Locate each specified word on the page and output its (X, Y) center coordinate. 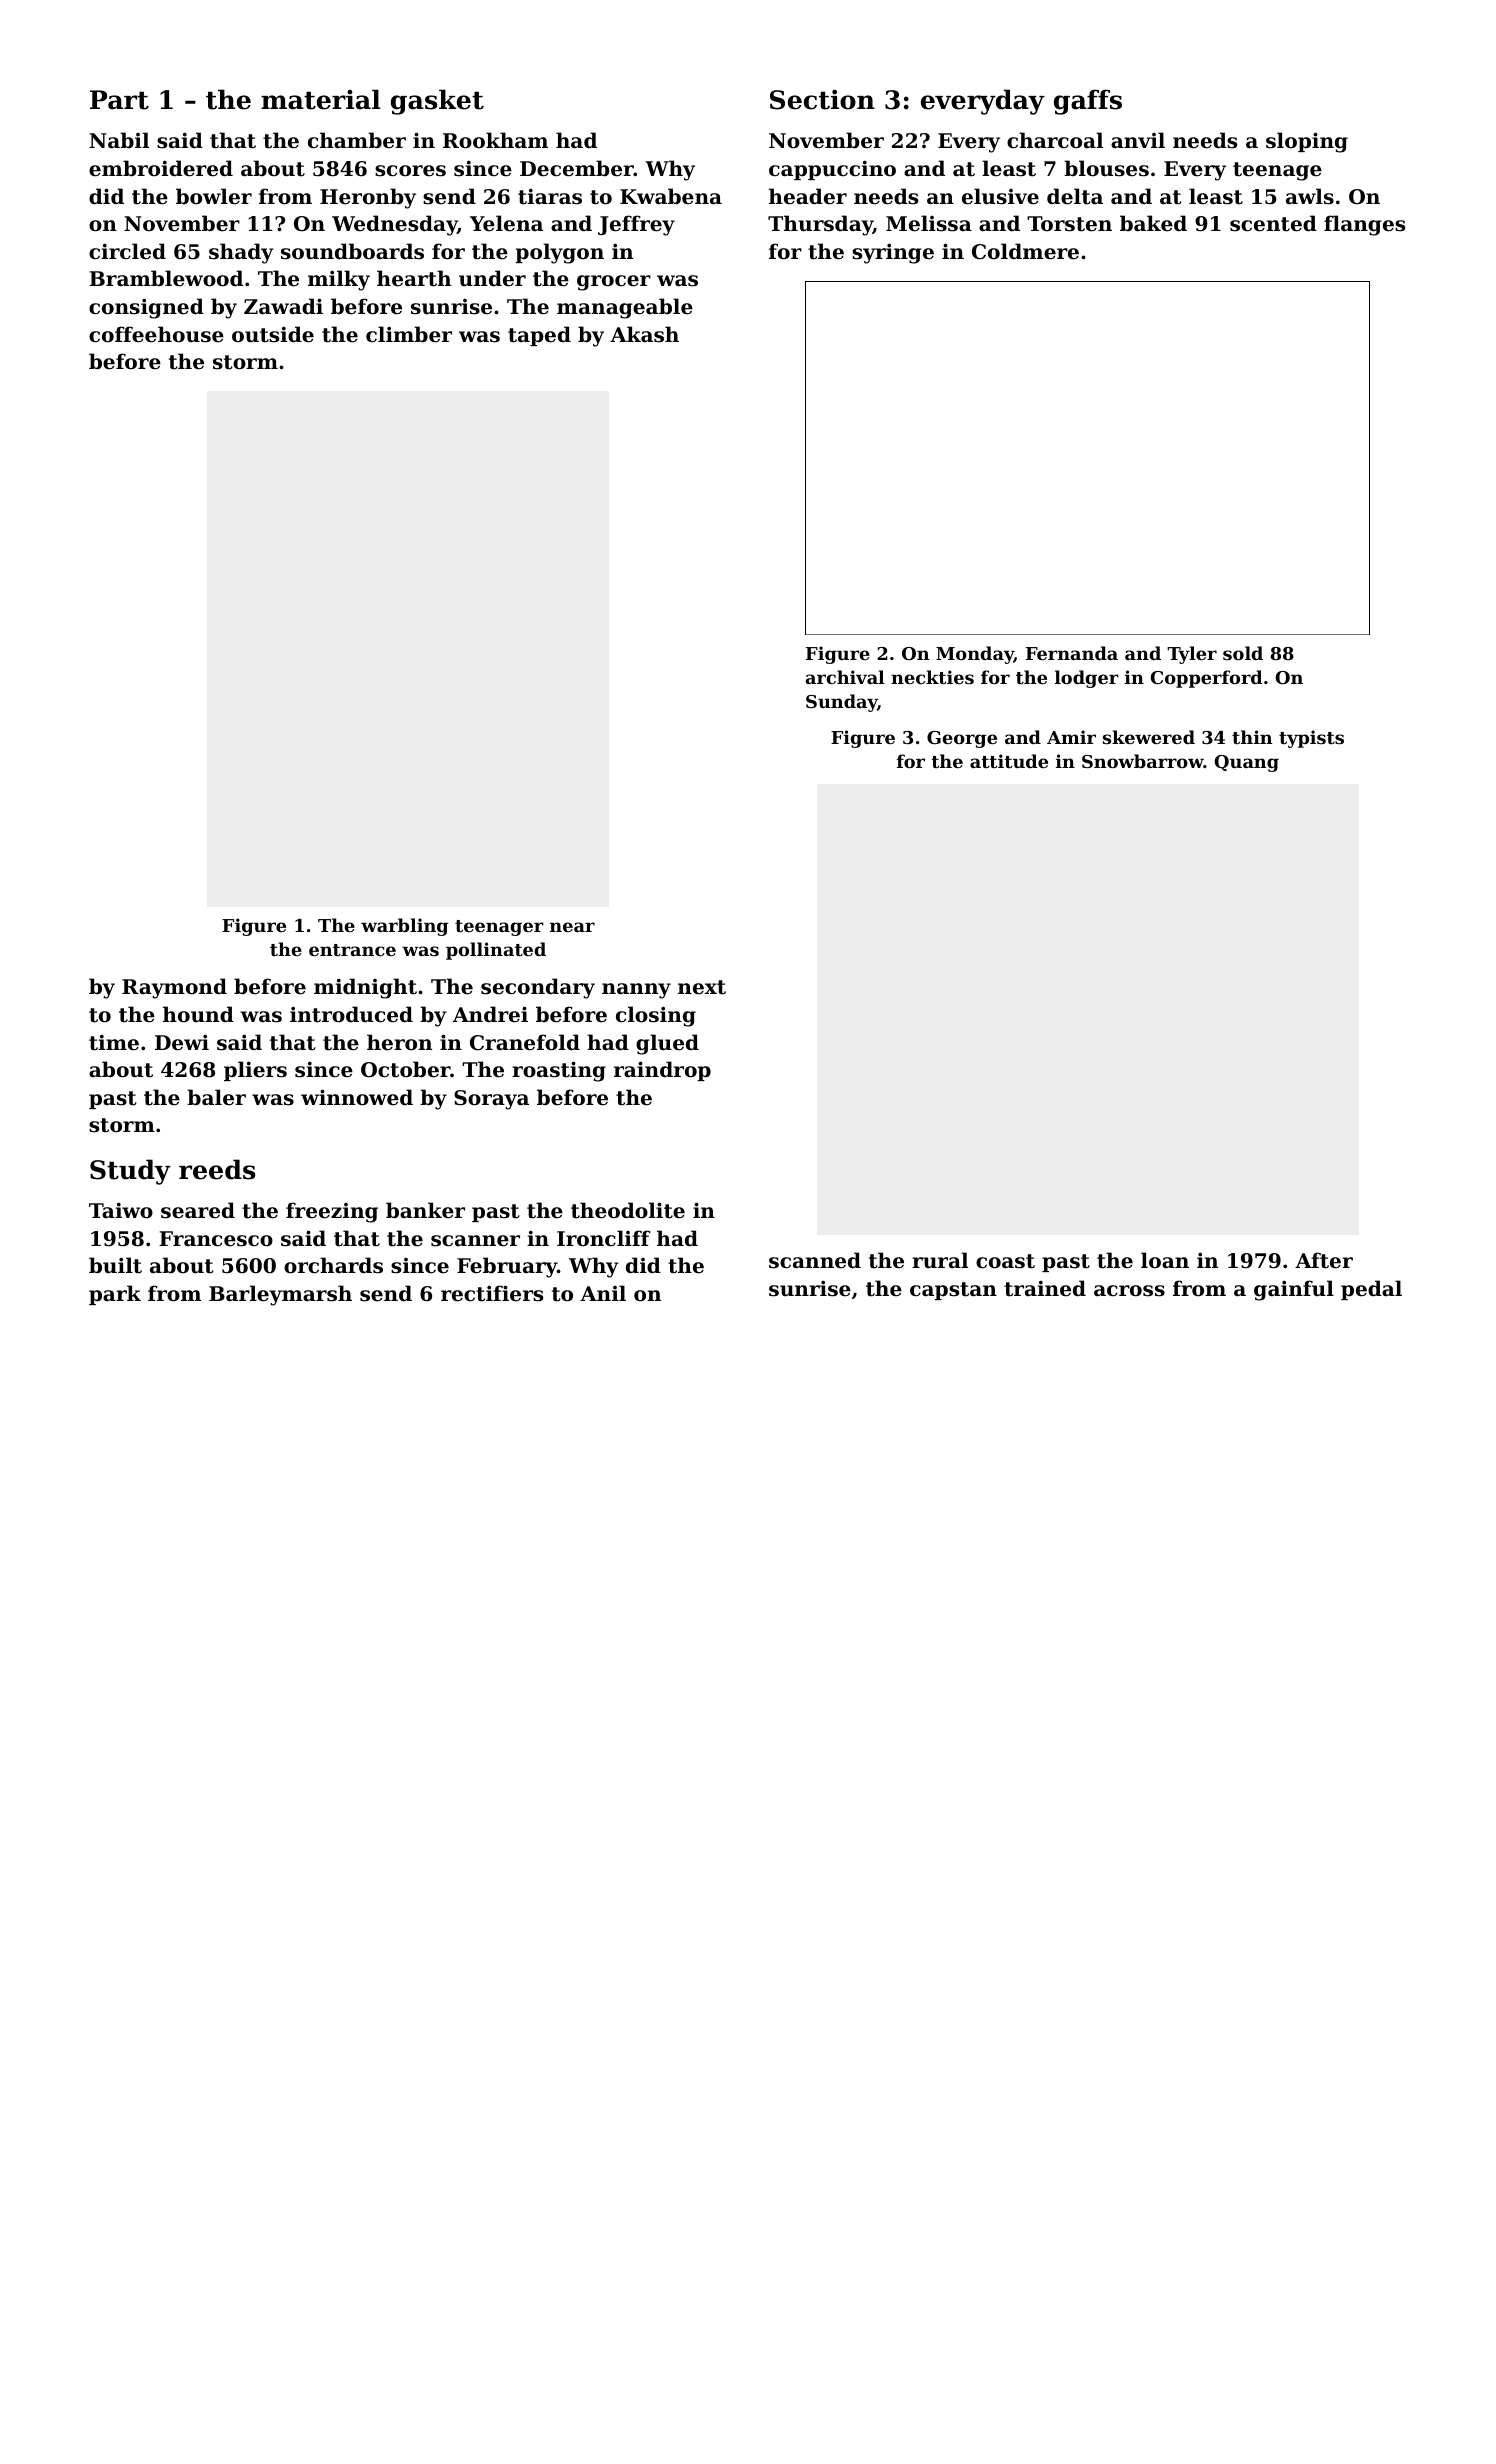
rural (940, 1260)
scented (1273, 223)
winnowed (357, 1097)
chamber (357, 140)
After (1324, 1260)
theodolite (628, 1210)
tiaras (550, 196)
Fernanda (1072, 653)
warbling (404, 927)
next (702, 987)
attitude (1009, 761)
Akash (644, 334)
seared (198, 1210)
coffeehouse (156, 334)
